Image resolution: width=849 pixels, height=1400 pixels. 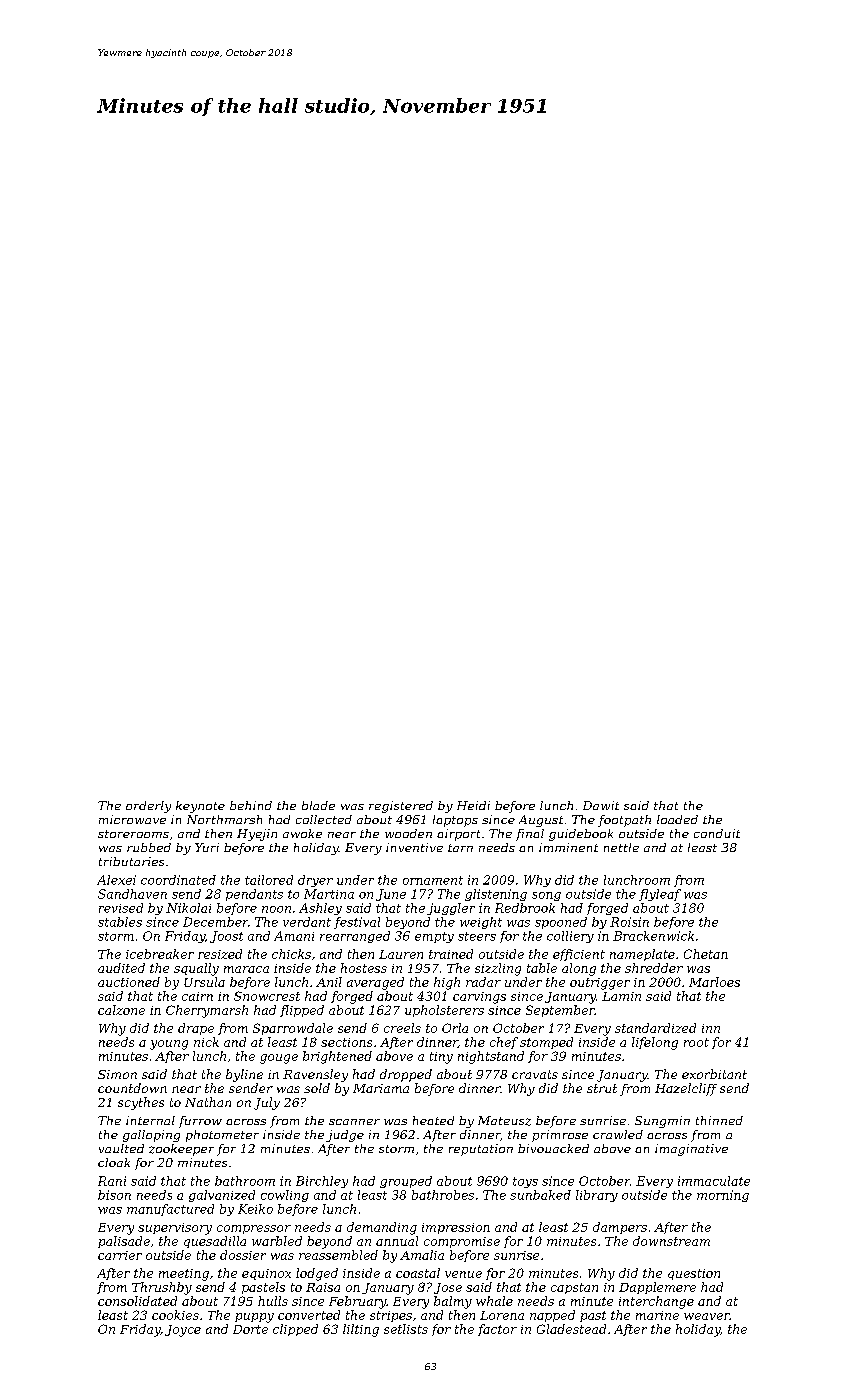 What do you see at coordinates (183, 1331) in the document?
I see `Joyce` at bounding box center [183, 1331].
